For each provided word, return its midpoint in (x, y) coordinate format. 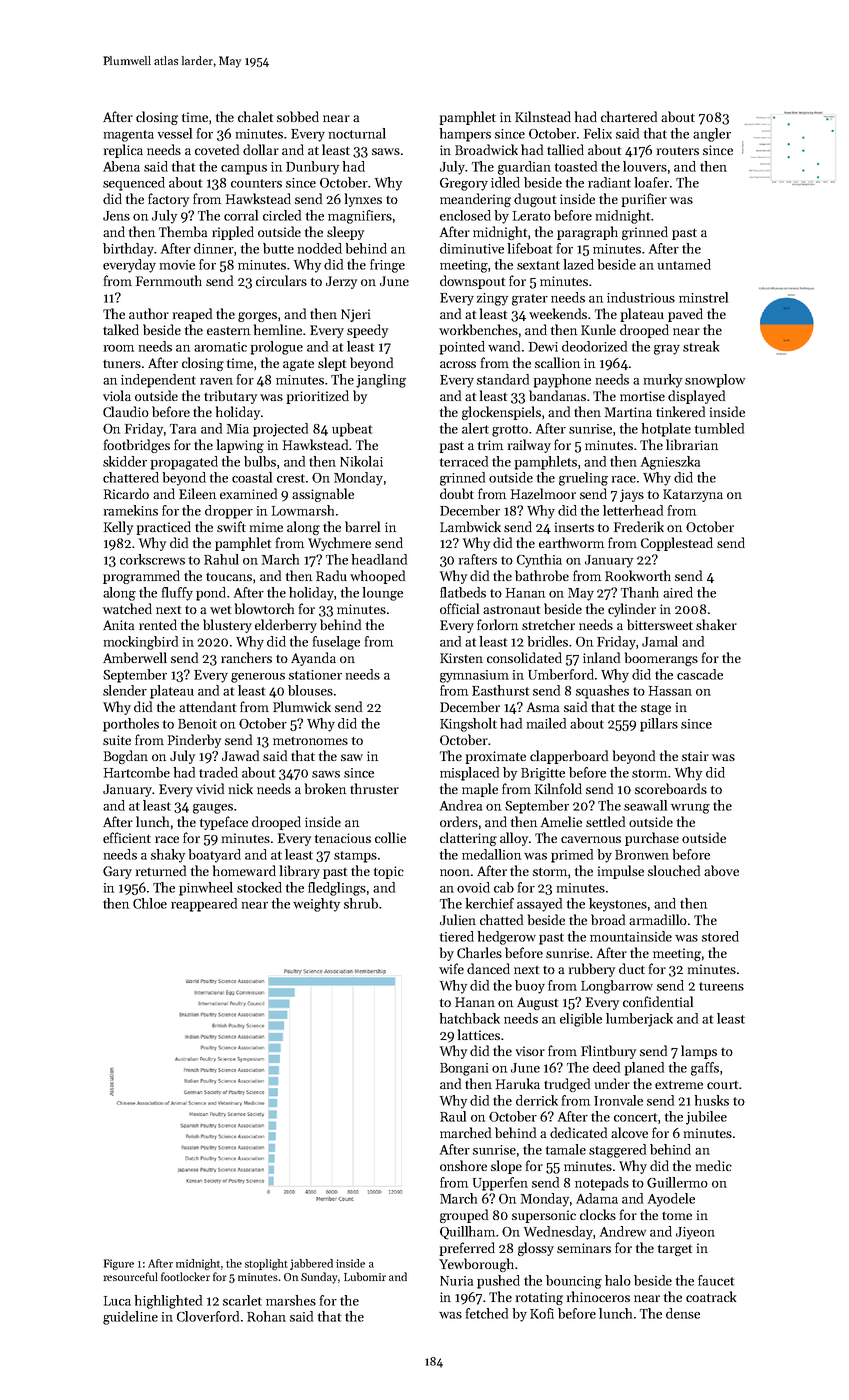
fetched (487, 1313)
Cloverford (208, 1316)
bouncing (574, 1282)
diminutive (472, 248)
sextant (538, 265)
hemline (278, 329)
